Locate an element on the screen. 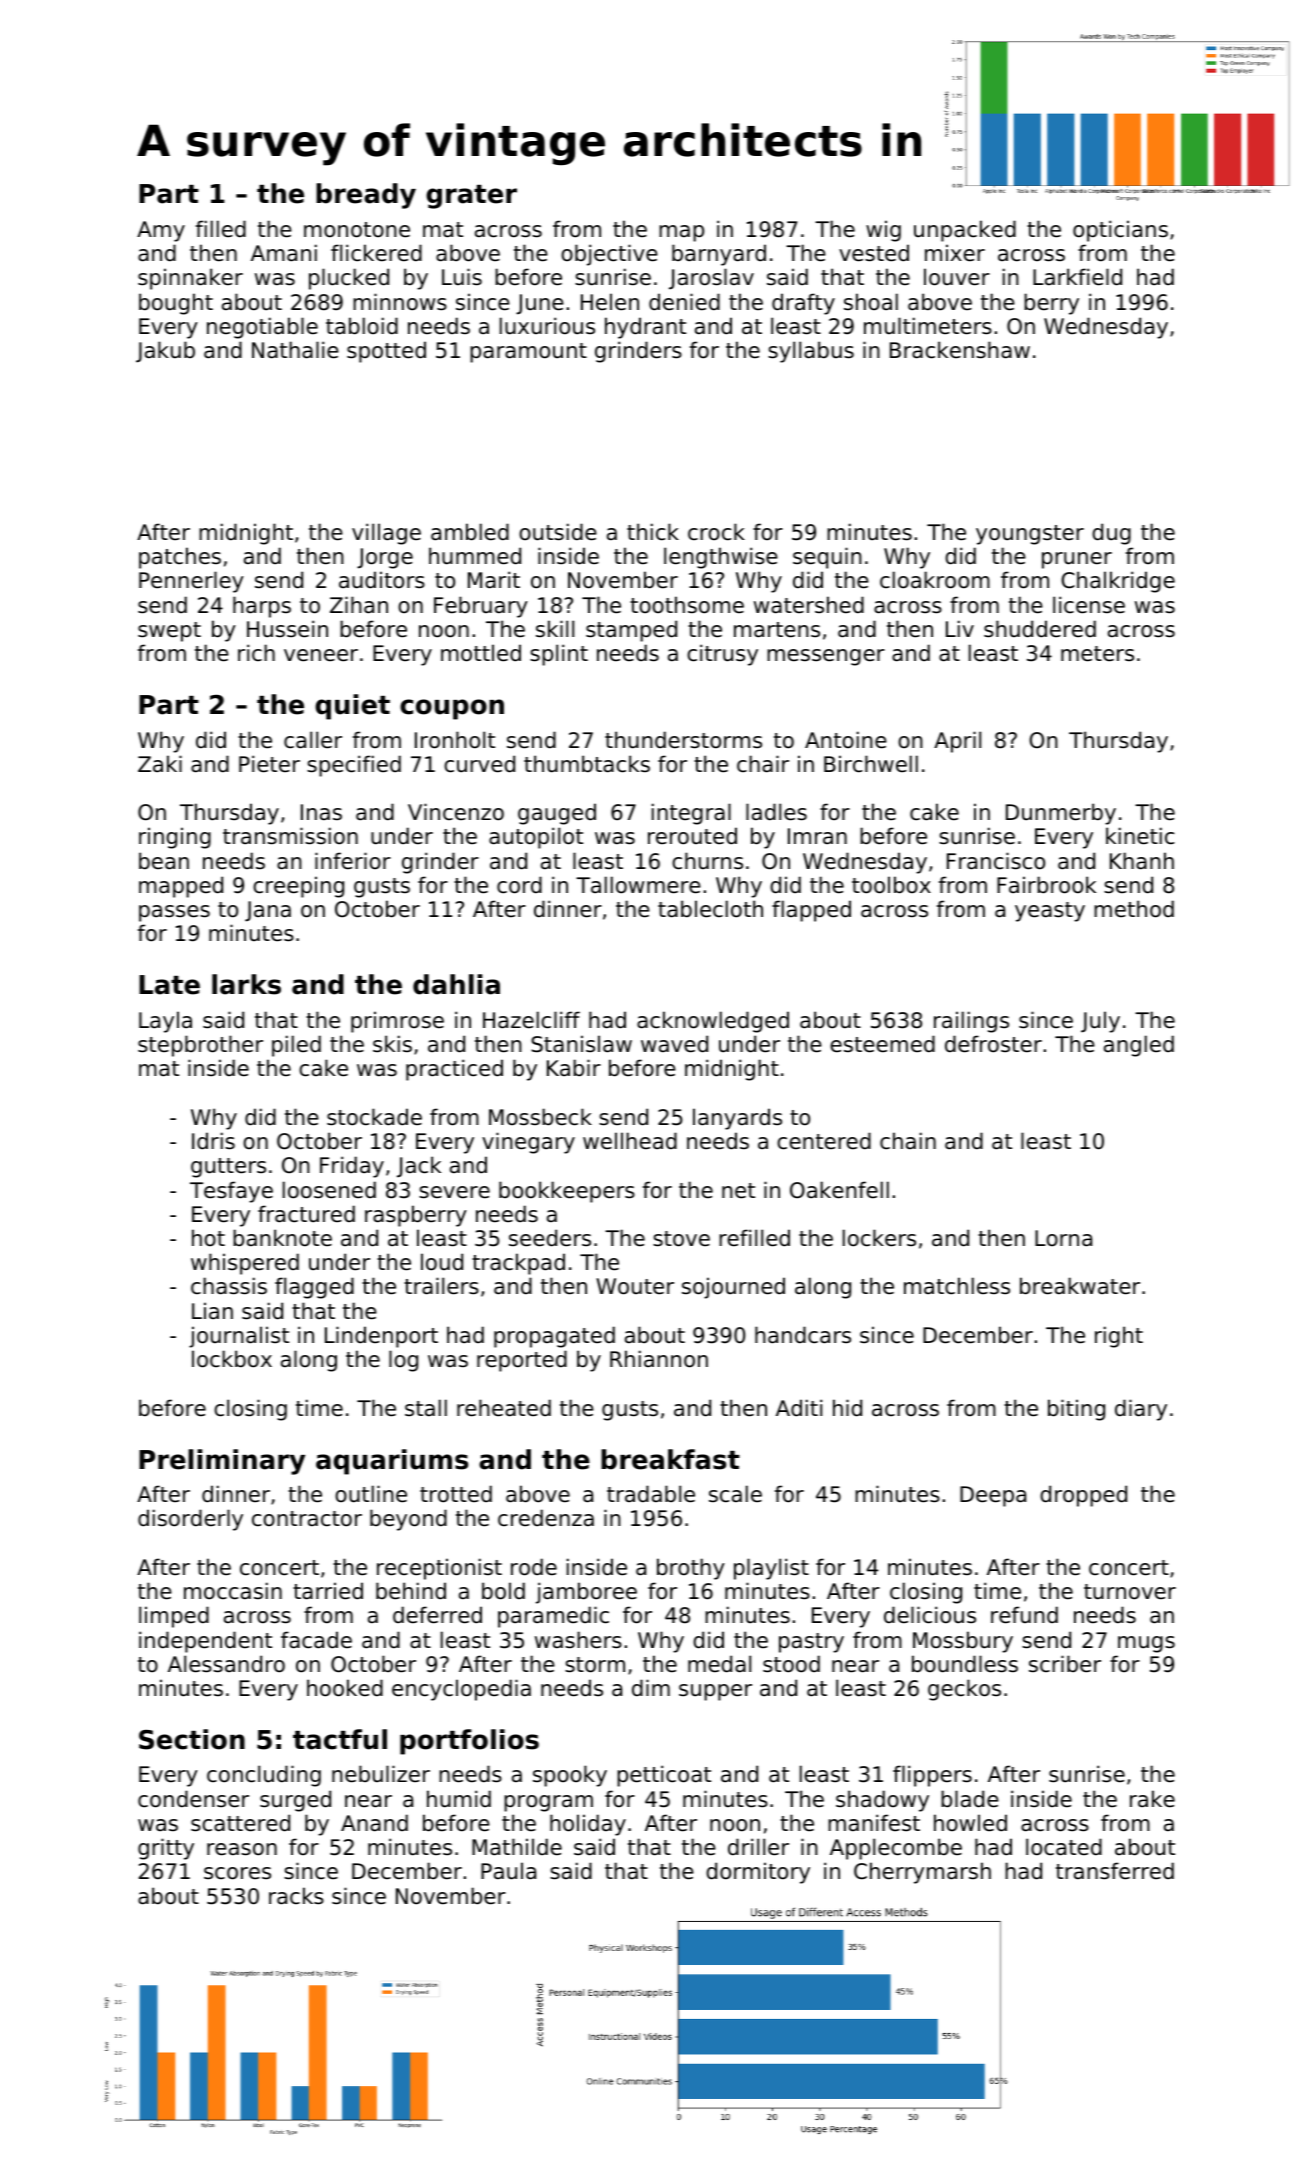  ringing is located at coordinates (175, 838).
